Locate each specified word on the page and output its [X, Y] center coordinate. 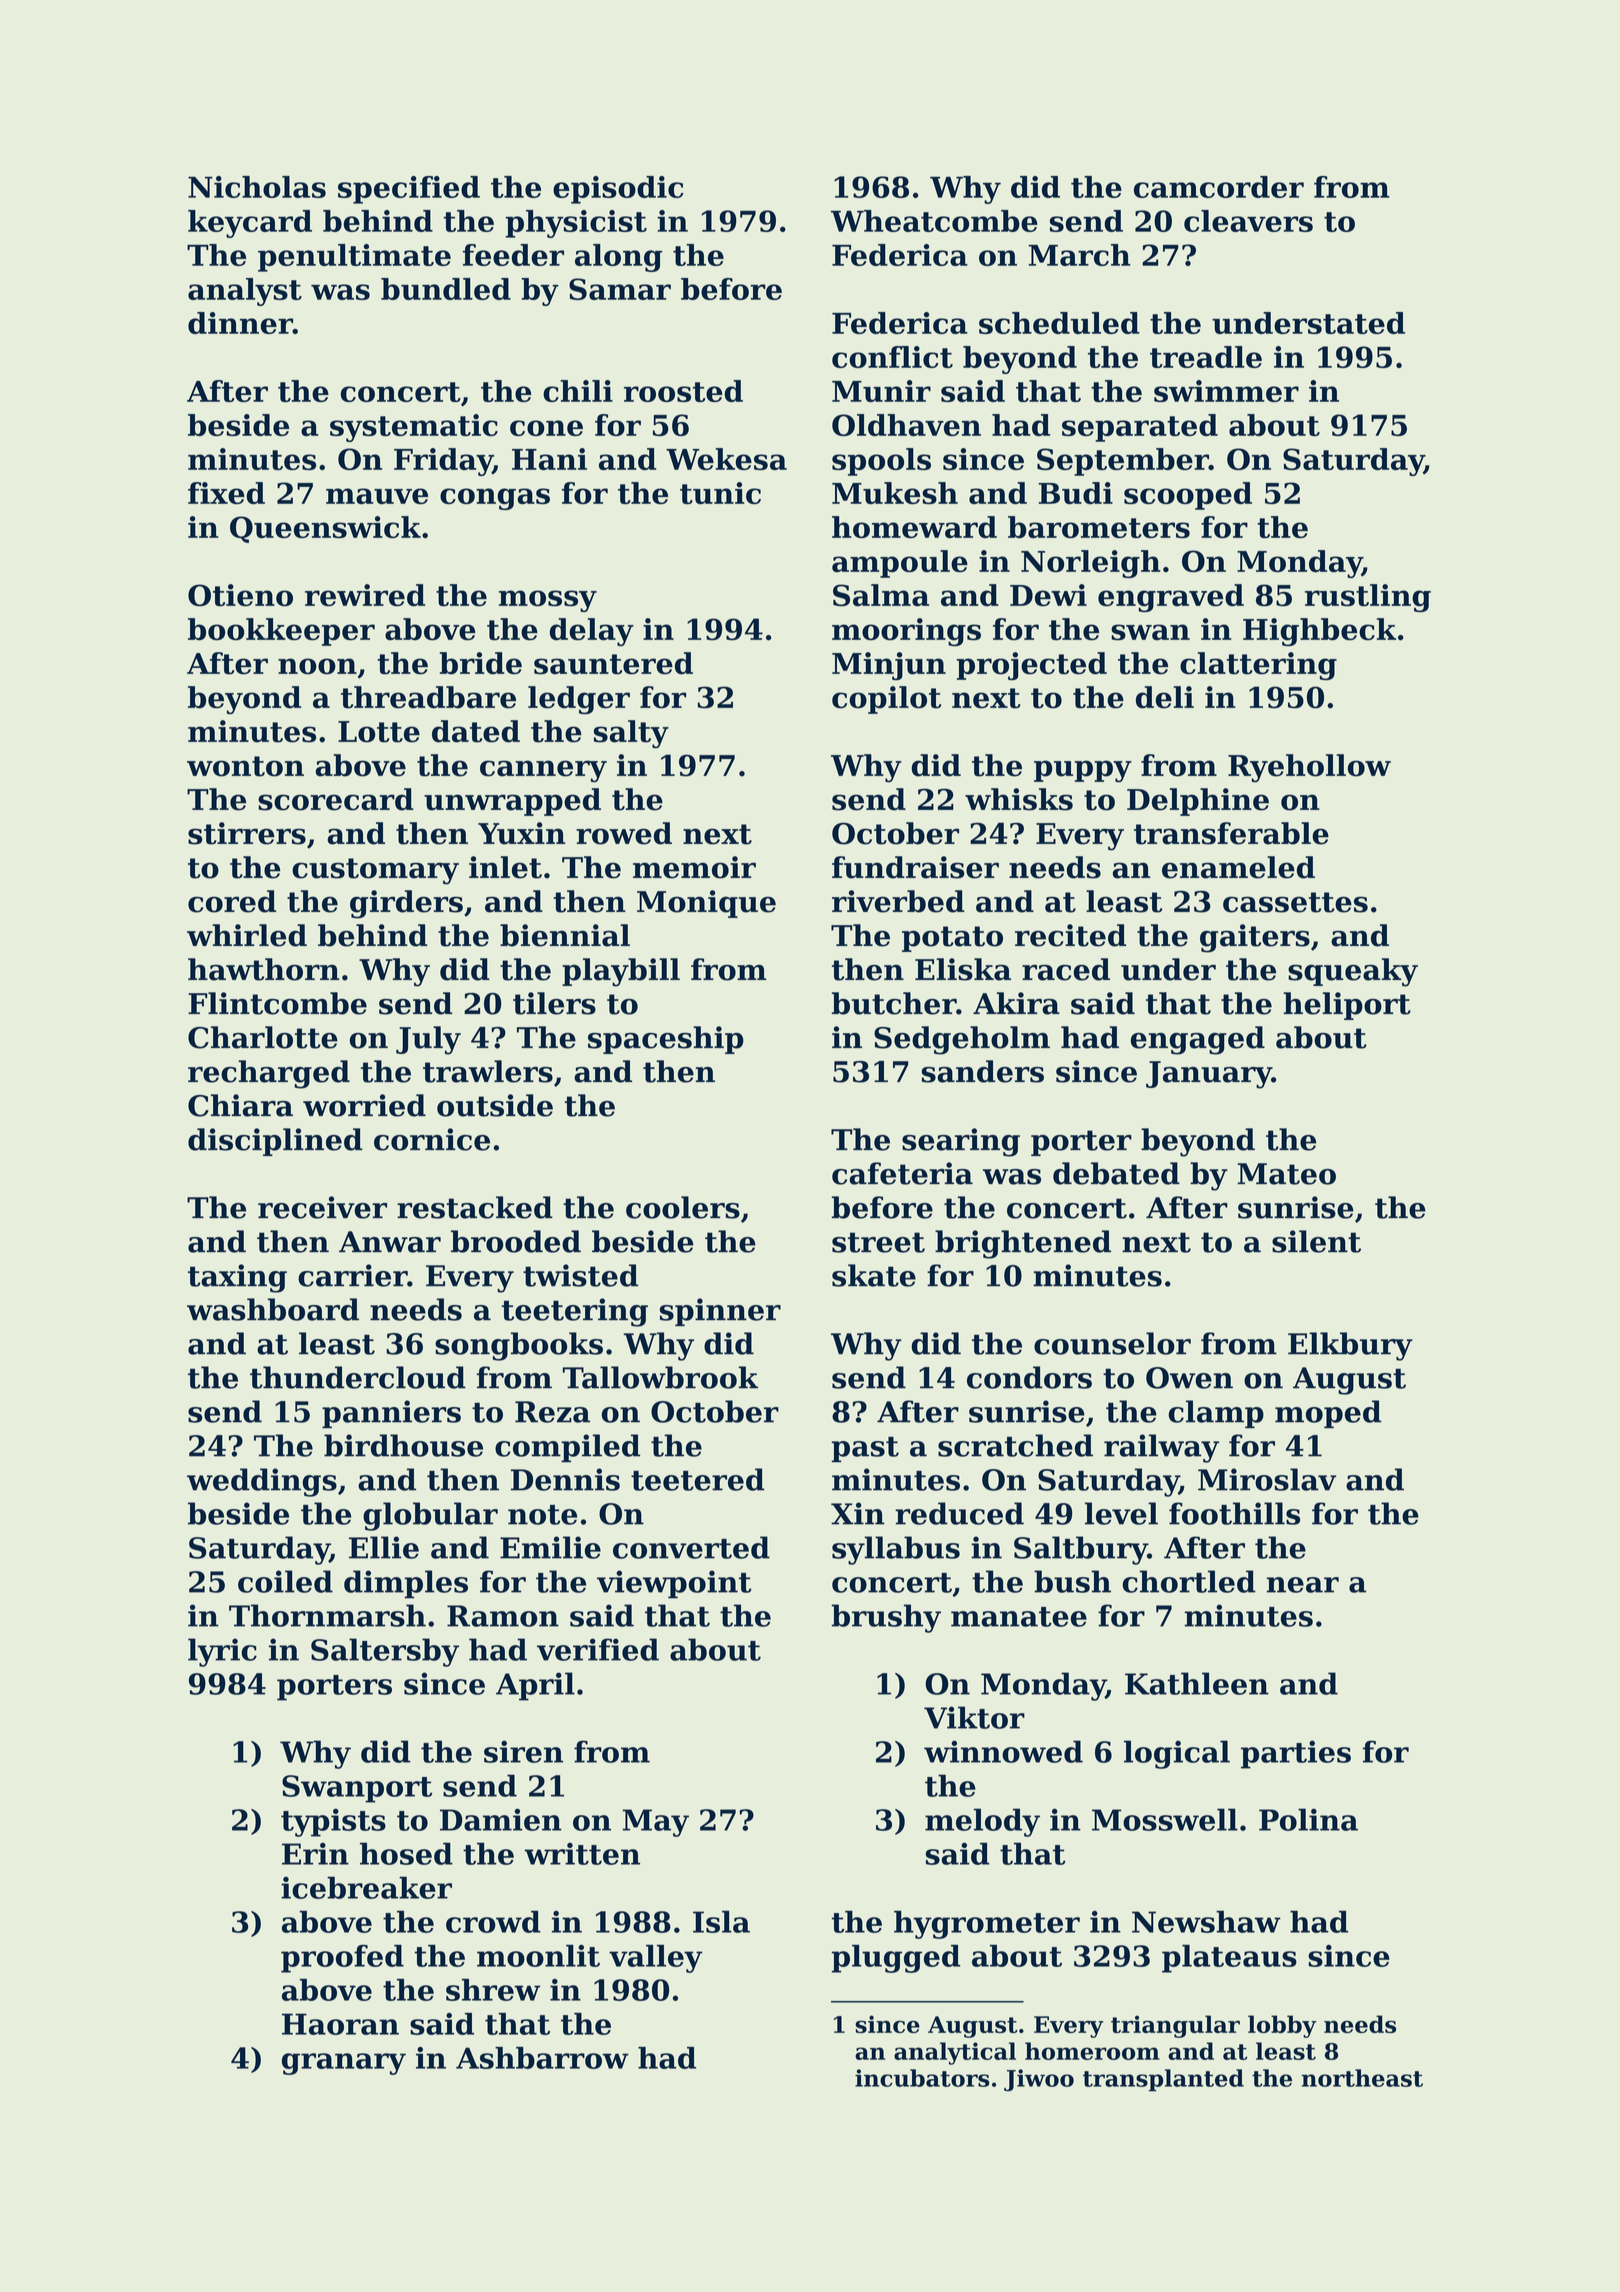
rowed [624, 833]
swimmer [1226, 391]
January [1209, 1075]
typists [333, 1822]
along [618, 258]
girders [406, 904]
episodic [618, 190]
